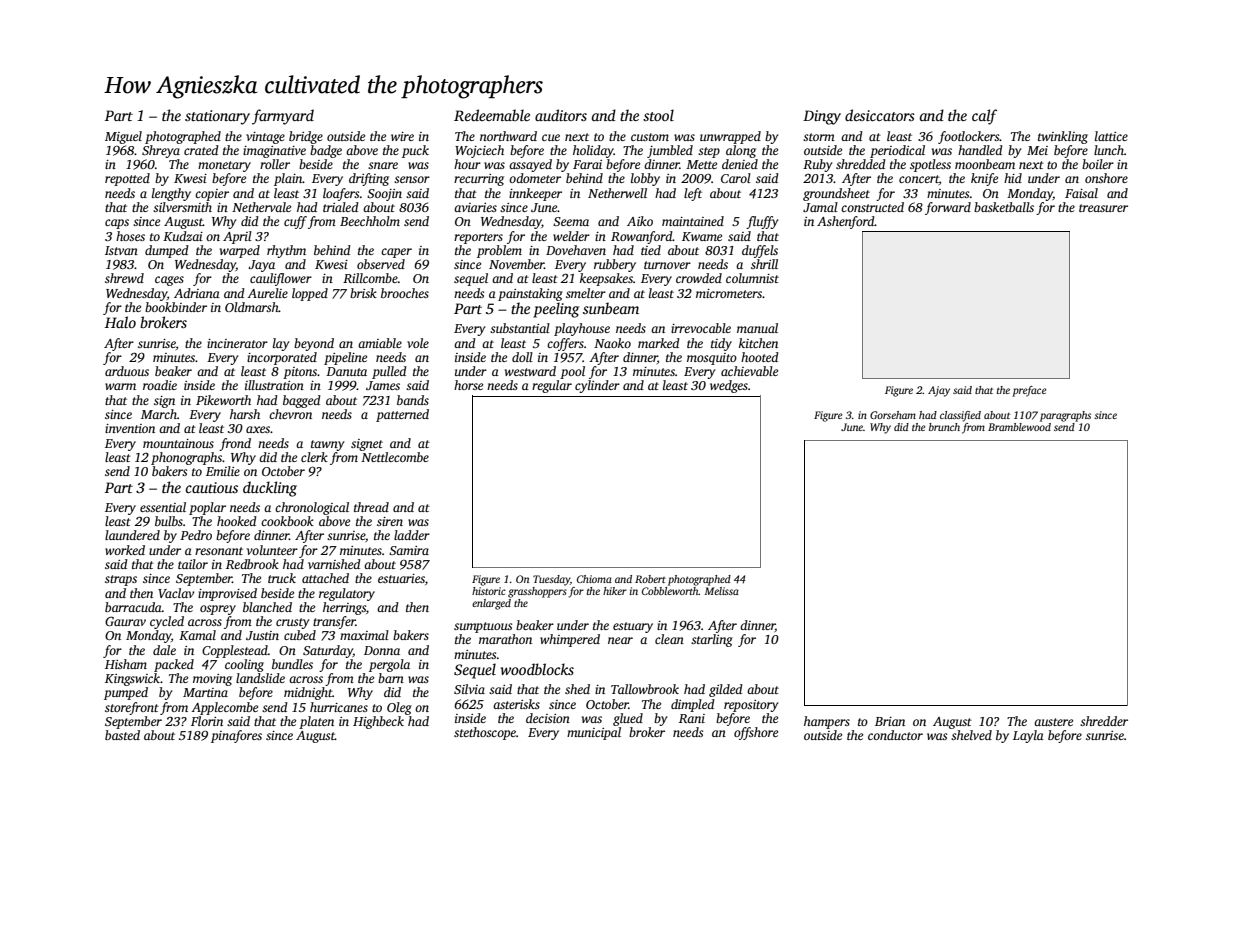 The image size is (1233, 952). Describe the element at coordinates (880, 115) in the screenshot. I see `desiccators` at that location.
